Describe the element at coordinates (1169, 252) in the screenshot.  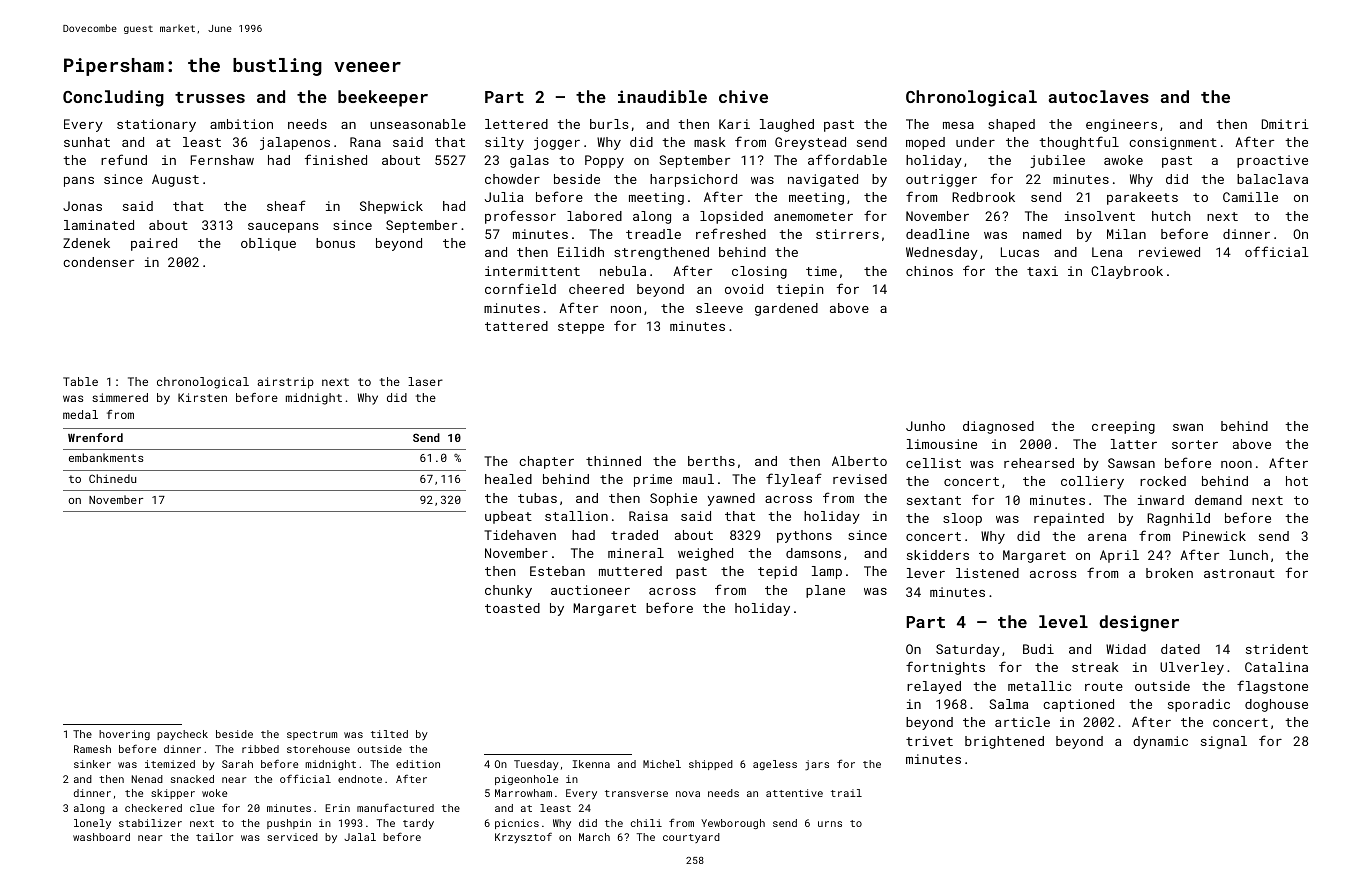
I see `reviewed` at that location.
